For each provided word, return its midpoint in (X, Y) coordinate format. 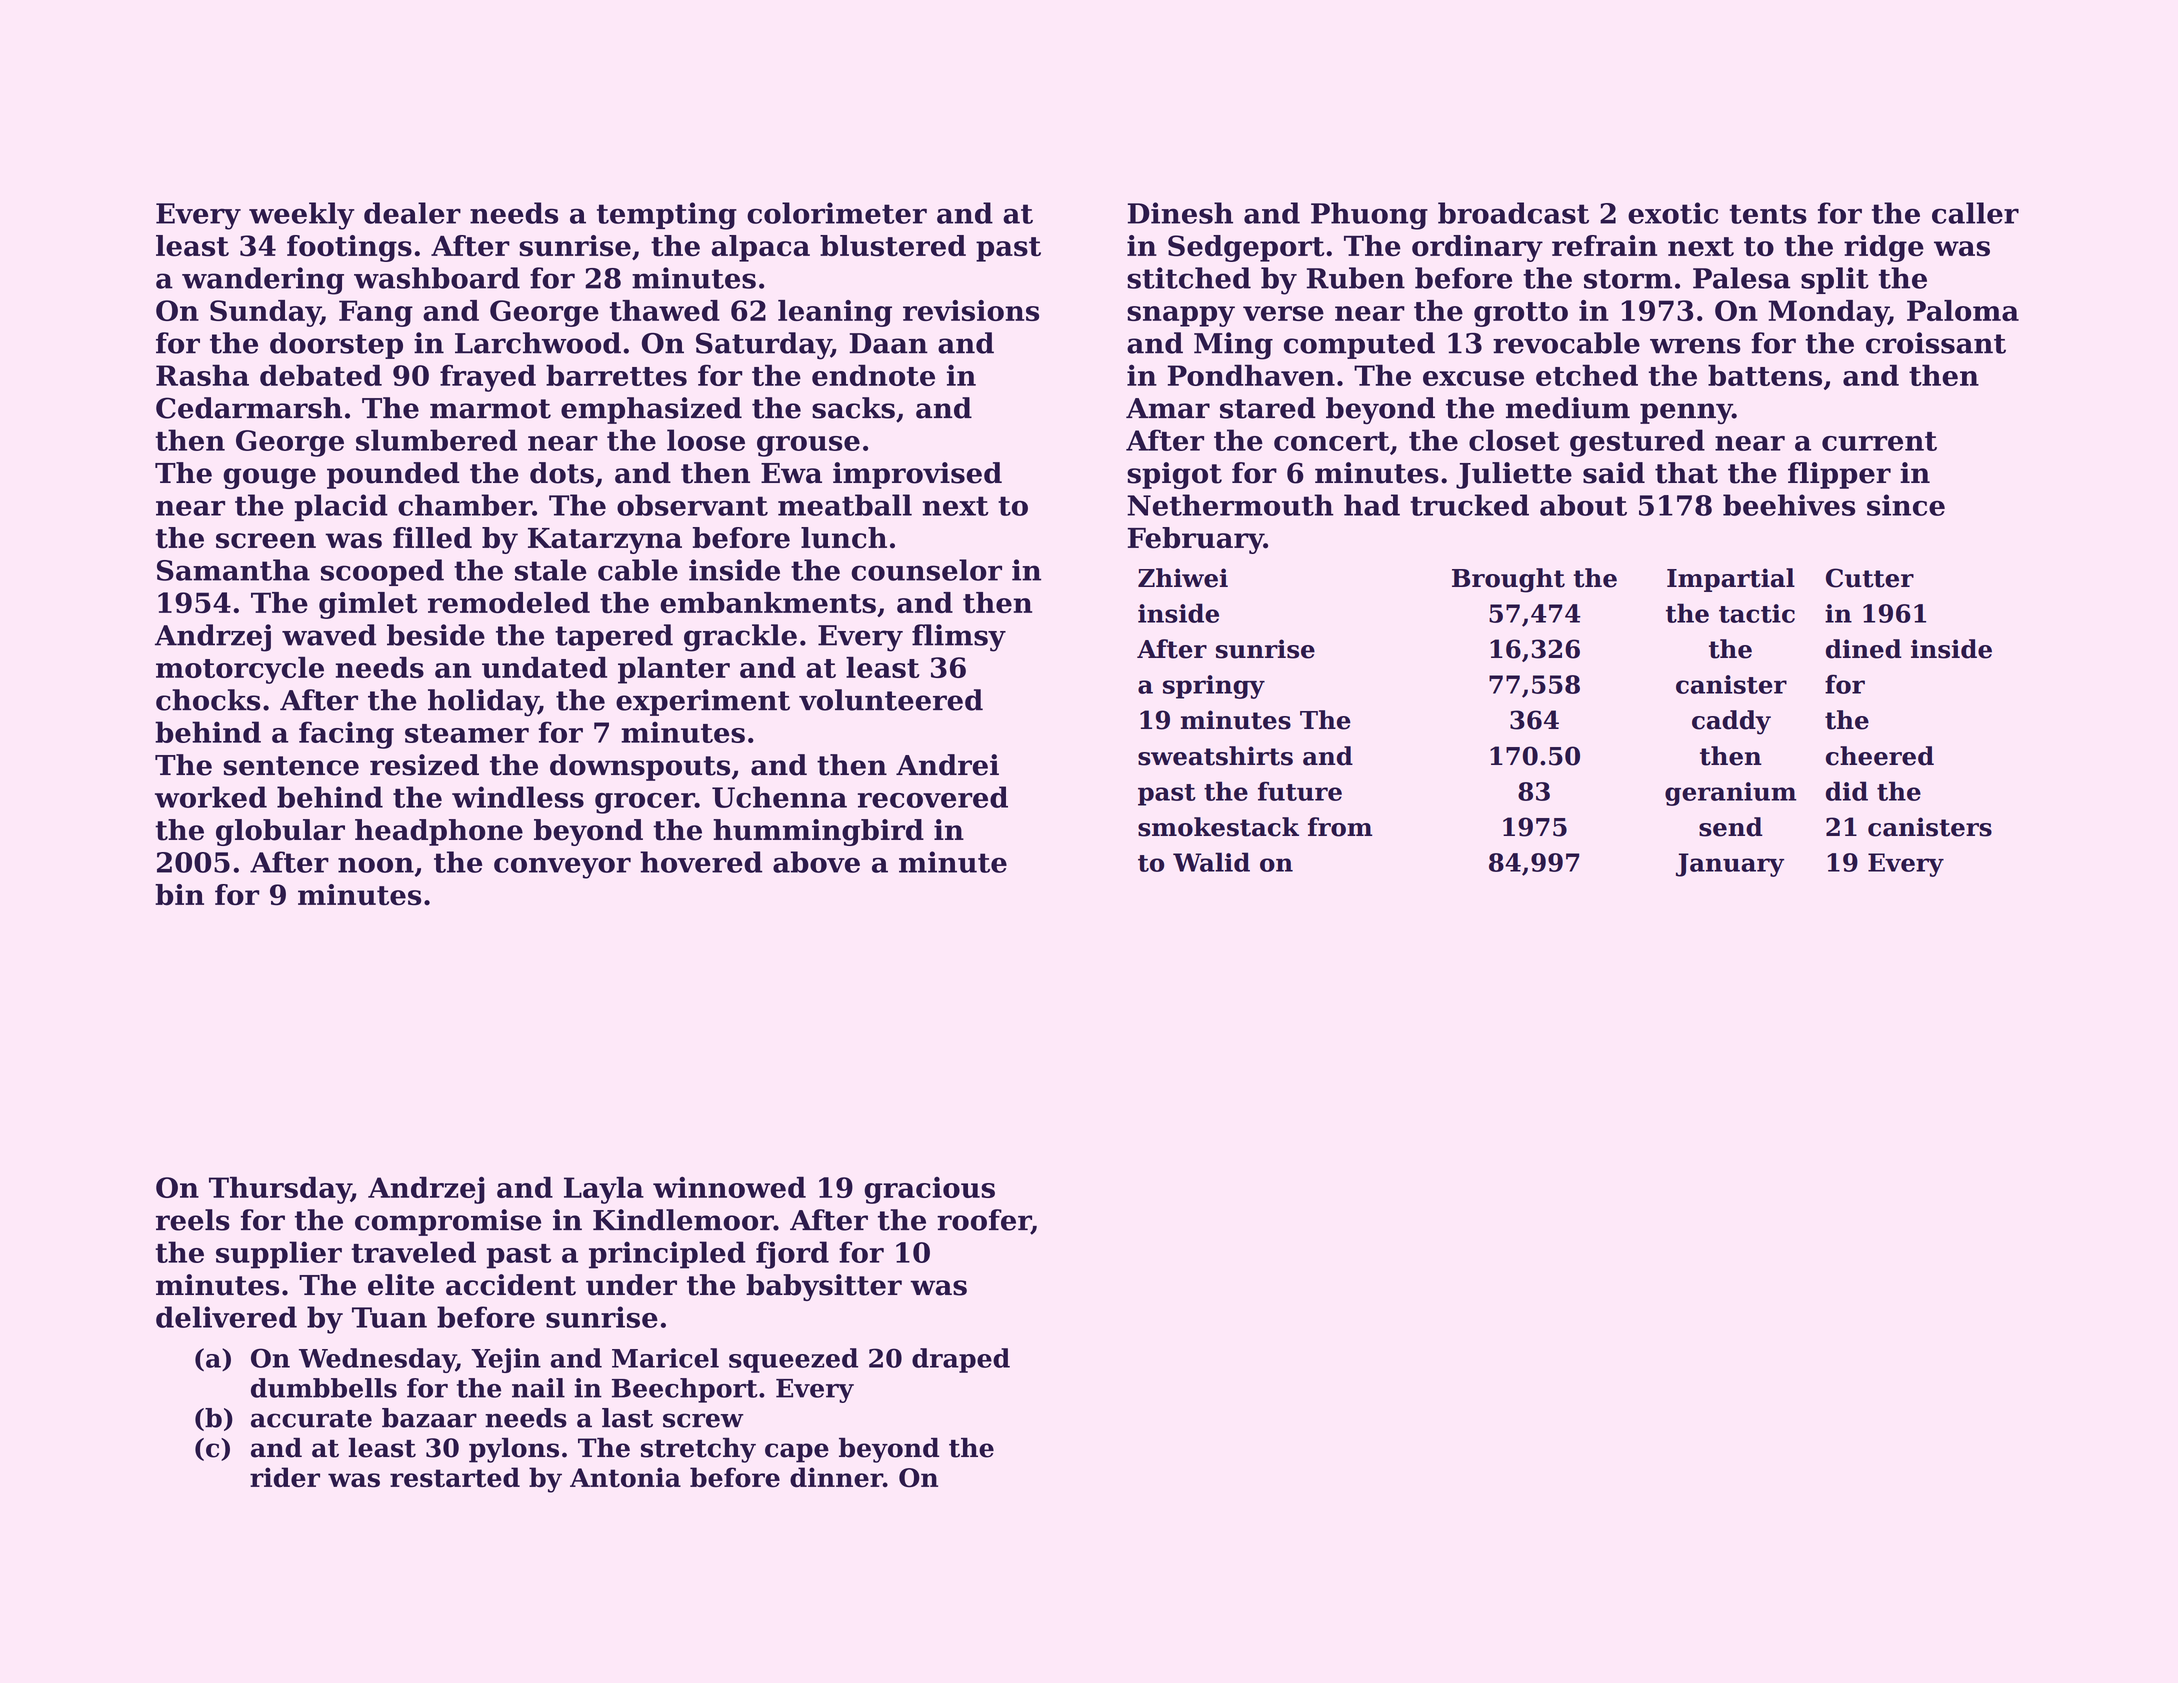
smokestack (1218, 827)
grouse (808, 446)
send (1731, 827)
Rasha (202, 375)
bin (179, 895)
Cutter (1870, 578)
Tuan (389, 1317)
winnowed (729, 1187)
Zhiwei (1183, 578)
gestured (1637, 443)
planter (674, 670)
